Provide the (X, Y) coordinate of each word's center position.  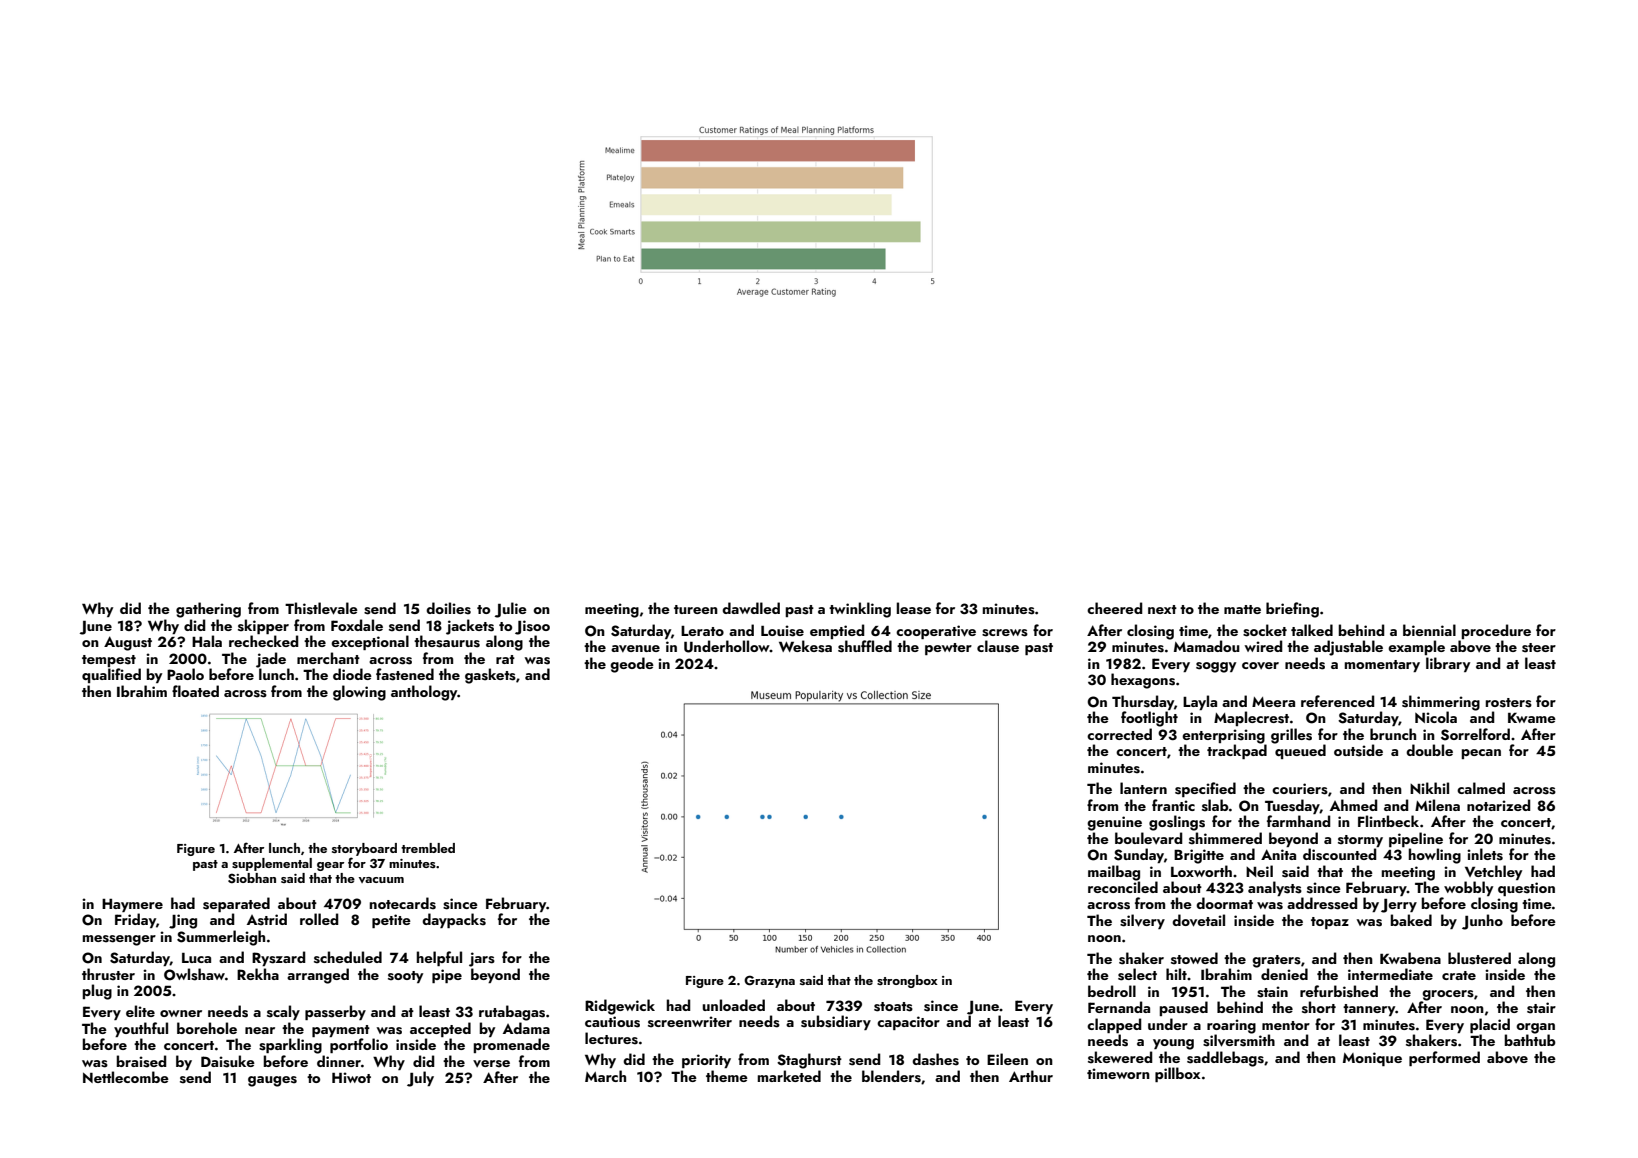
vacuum (381, 880)
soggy (1216, 667)
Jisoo (532, 627)
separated (236, 904)
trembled (428, 848)
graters (1276, 961)
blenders (891, 1076)
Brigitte (1199, 856)
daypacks (454, 920)
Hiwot (351, 1077)
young (1173, 1044)
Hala (207, 641)
